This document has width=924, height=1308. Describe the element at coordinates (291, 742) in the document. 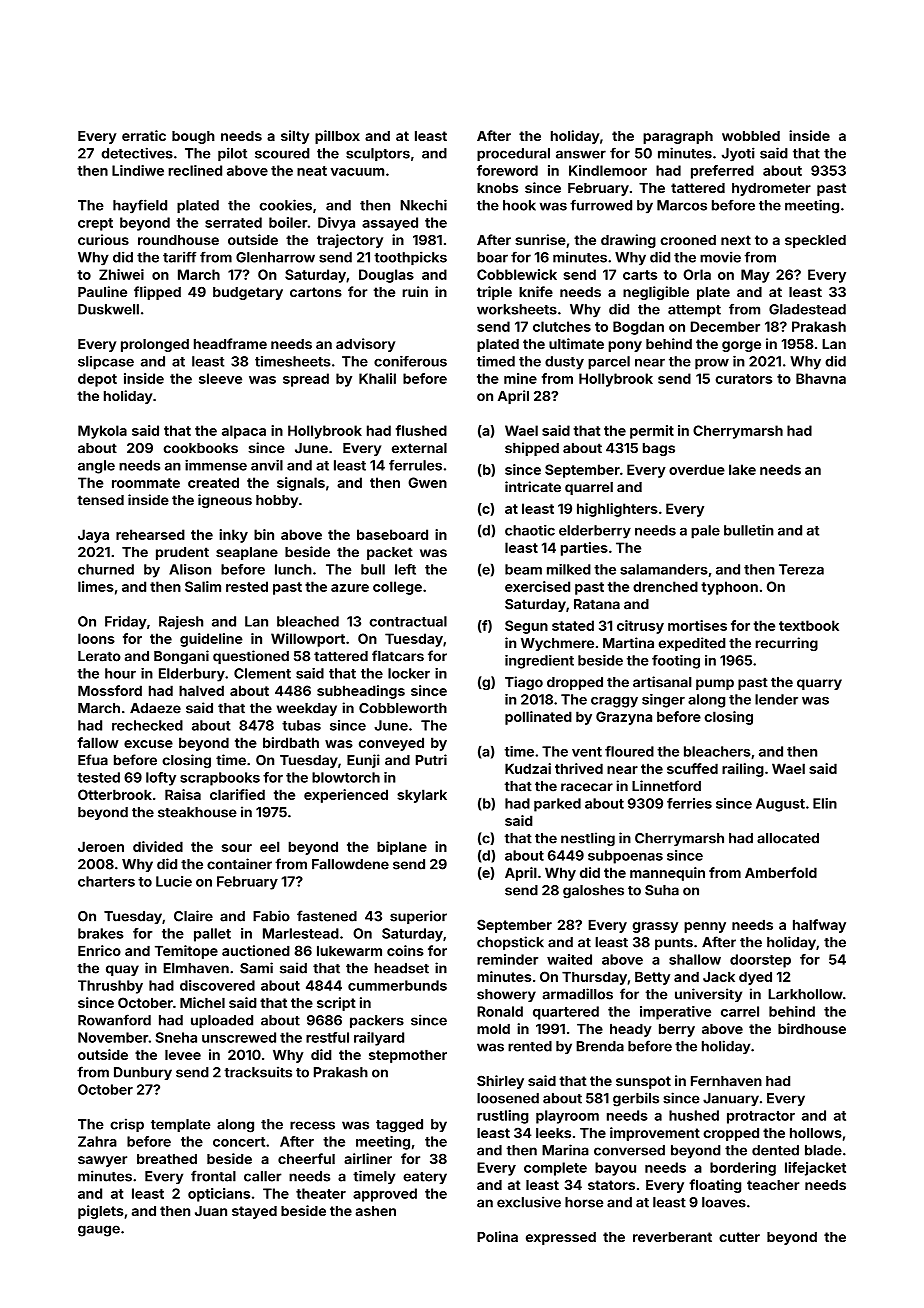

I see `birdbath` at that location.
